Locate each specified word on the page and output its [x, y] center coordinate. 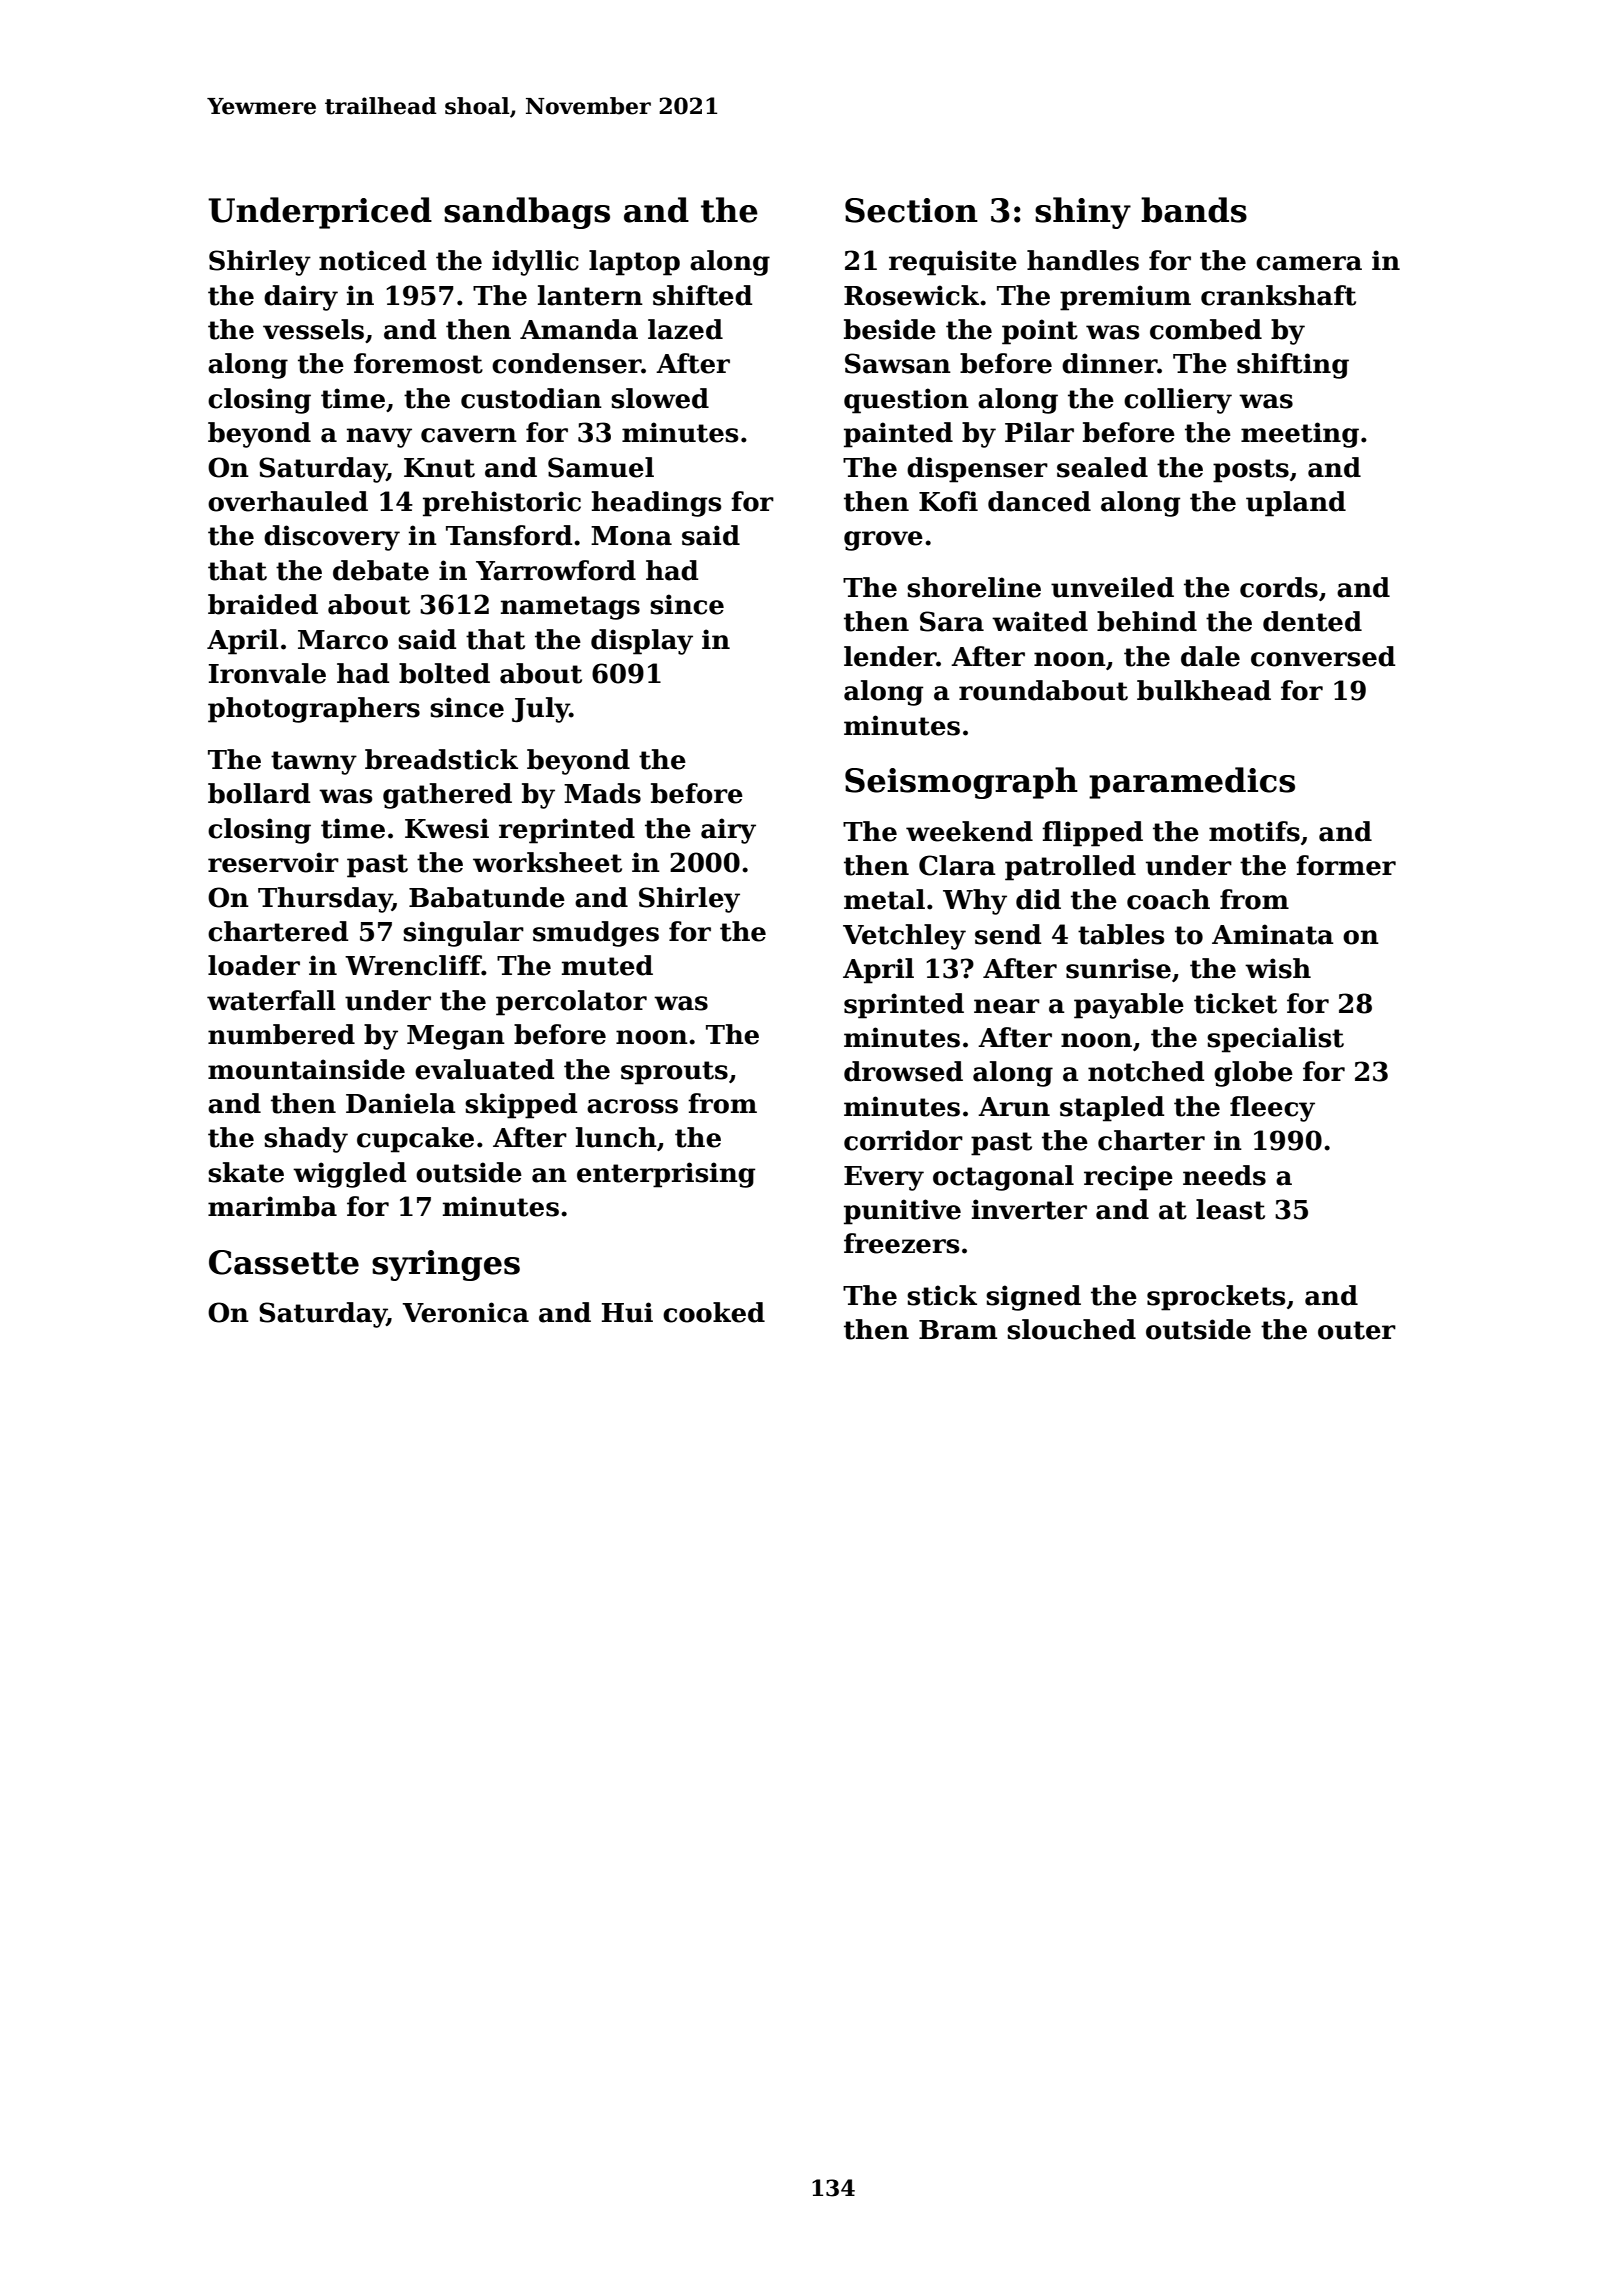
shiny [1083, 213]
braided [263, 604]
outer [1357, 1330]
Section [911, 210]
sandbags [527, 213]
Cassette [284, 1262]
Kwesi [447, 828]
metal [884, 899]
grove [883, 541]
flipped [1092, 834]
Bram [958, 1330]
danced [1039, 501]
